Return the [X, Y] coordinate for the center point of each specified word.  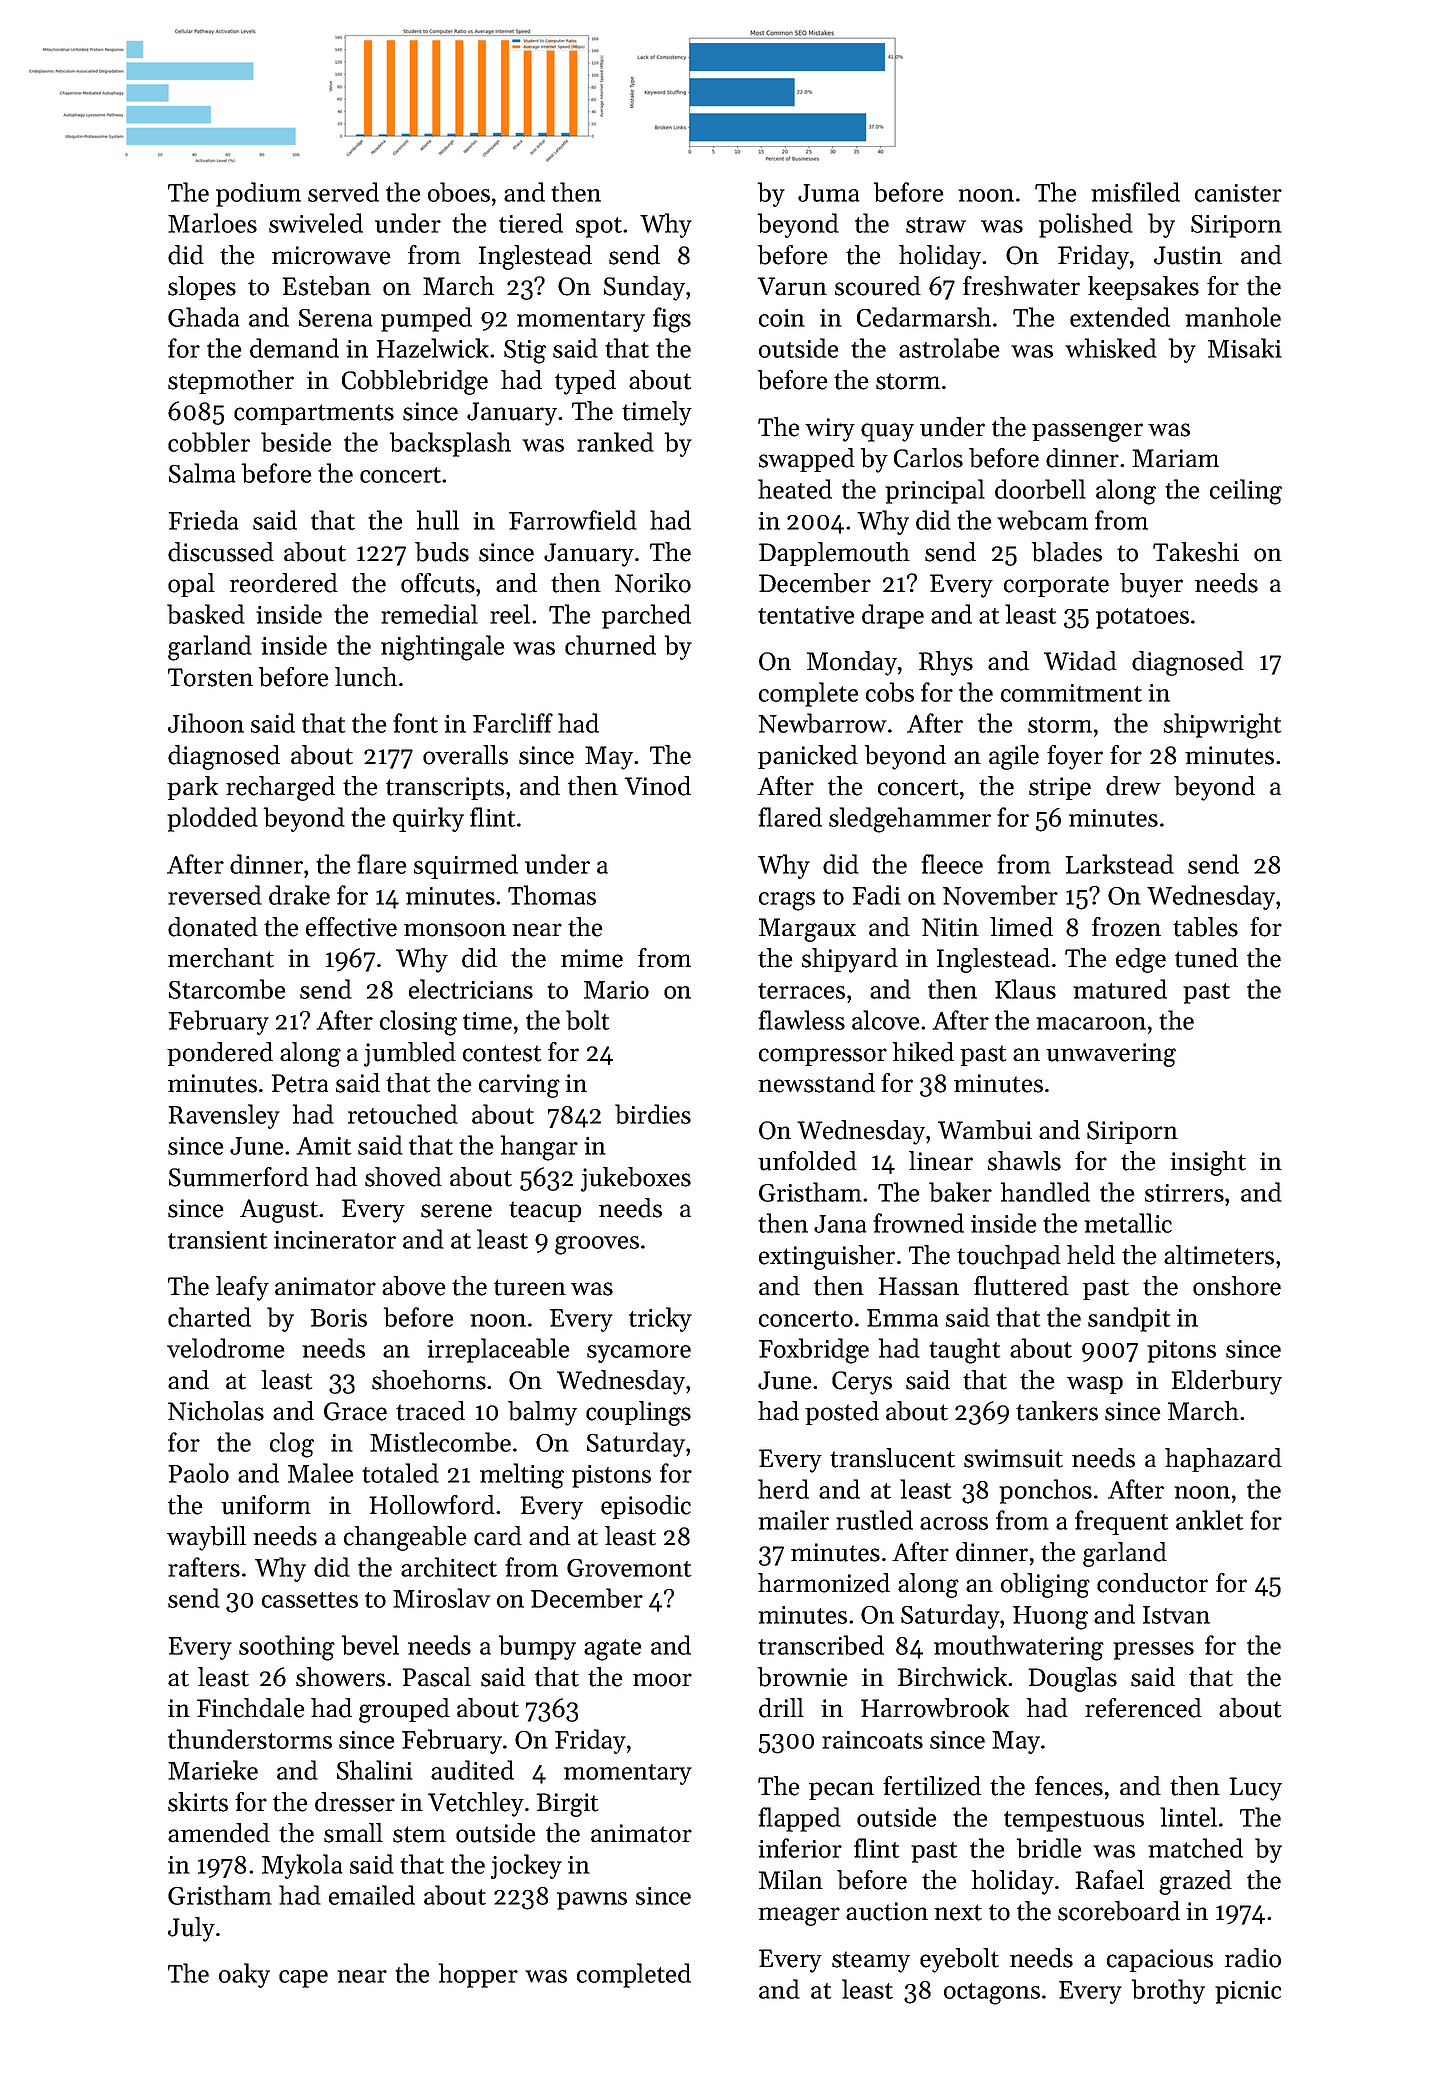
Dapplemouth [834, 554]
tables [1205, 927]
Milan [791, 1879]
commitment [1071, 693]
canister [1238, 193]
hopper [478, 1975]
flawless [801, 1020]
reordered [284, 583]
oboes [459, 192]
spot [599, 227]
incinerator [335, 1240]
